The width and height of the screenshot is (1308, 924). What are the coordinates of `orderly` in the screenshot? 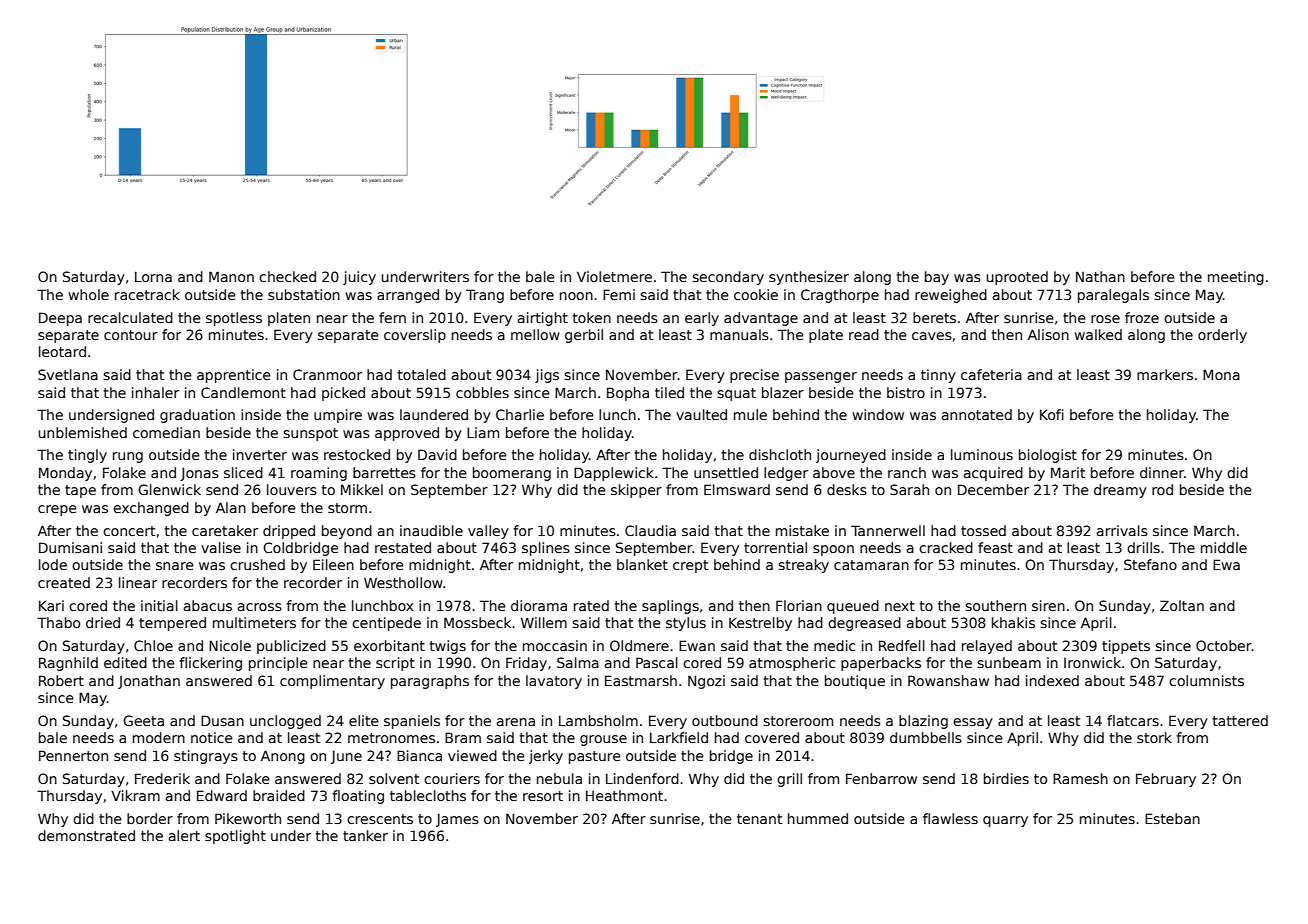 It's located at (1222, 336).
